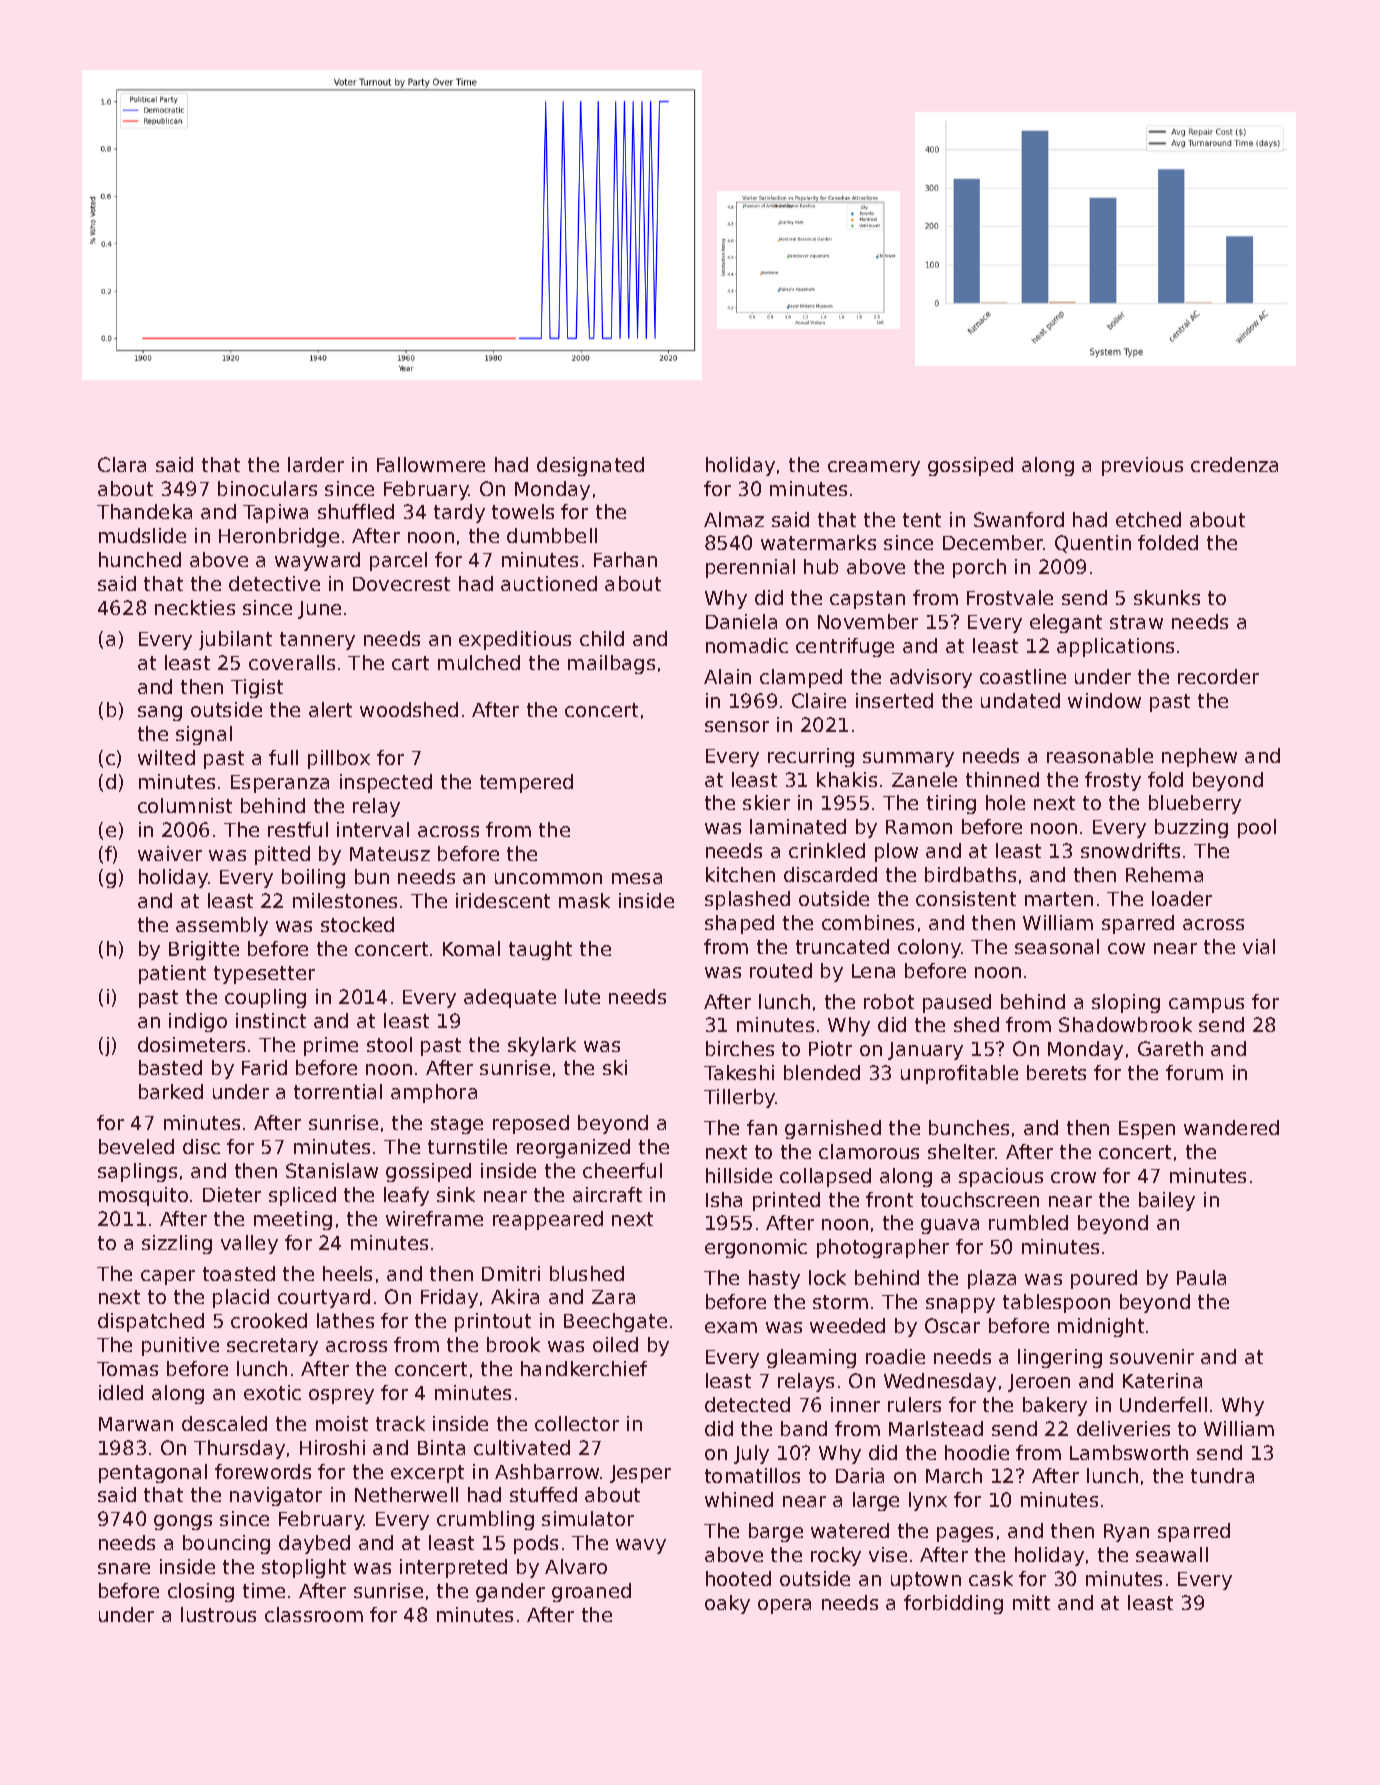 The width and height of the screenshot is (1380, 1785). Describe the element at coordinates (166, 757) in the screenshot. I see `wilted` at that location.
